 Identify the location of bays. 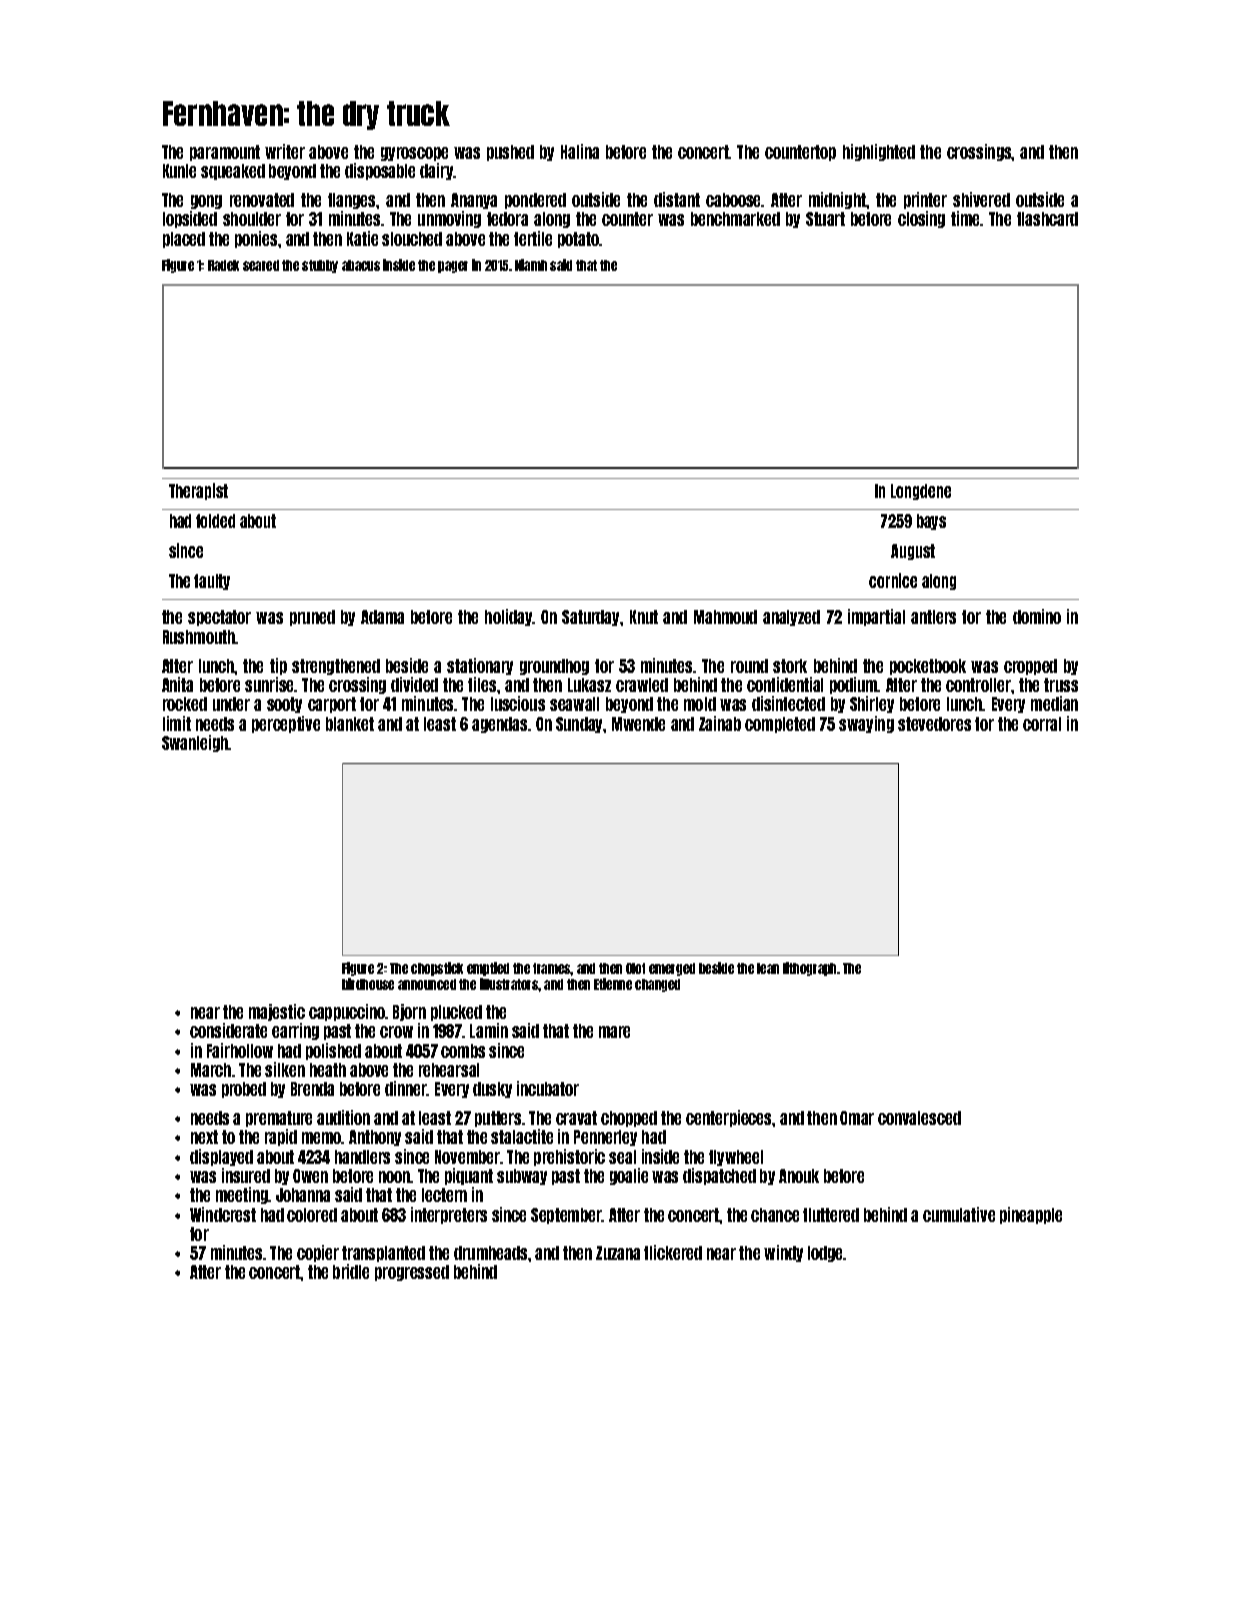
(931, 522).
